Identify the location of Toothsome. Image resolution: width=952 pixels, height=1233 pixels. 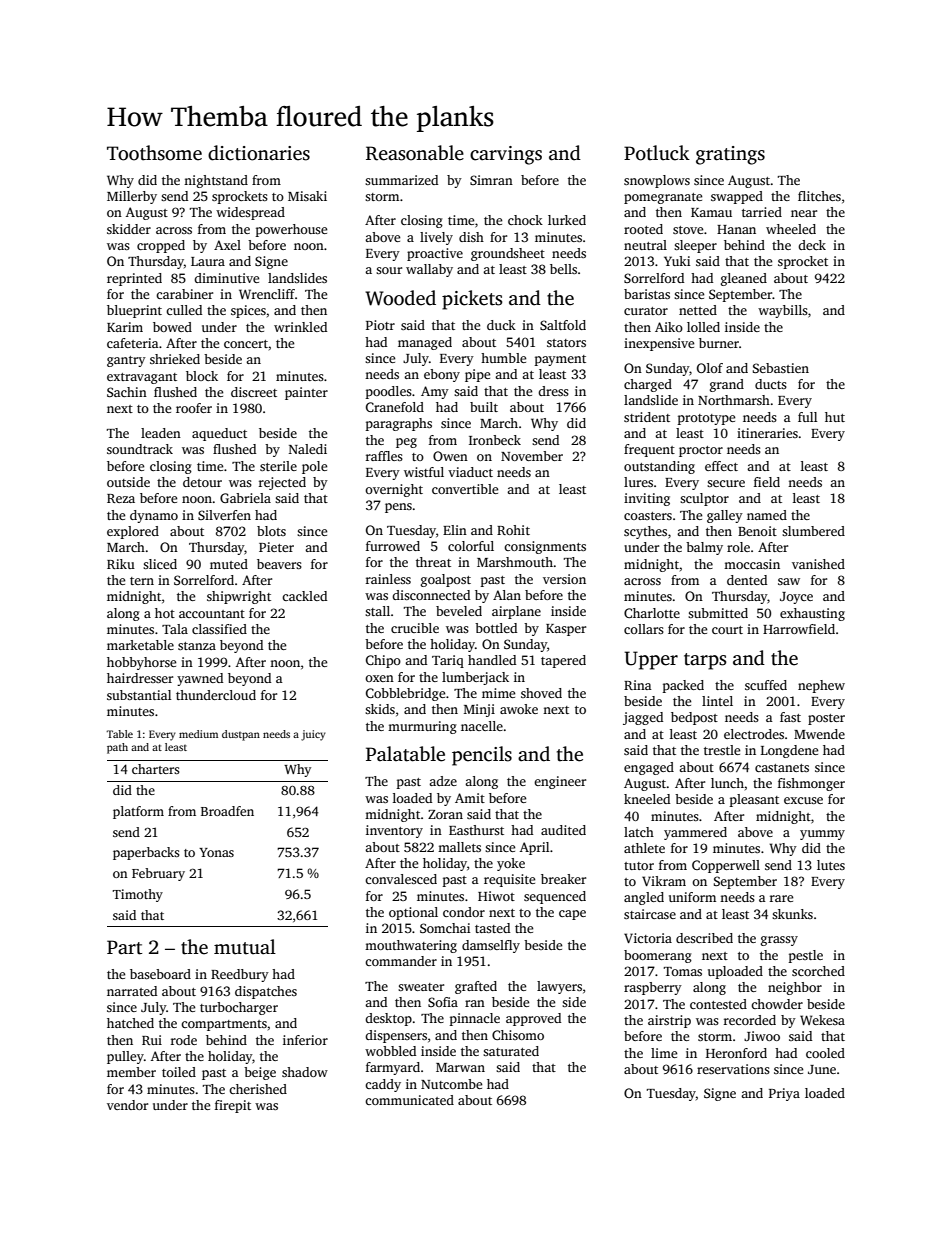
(154, 153).
